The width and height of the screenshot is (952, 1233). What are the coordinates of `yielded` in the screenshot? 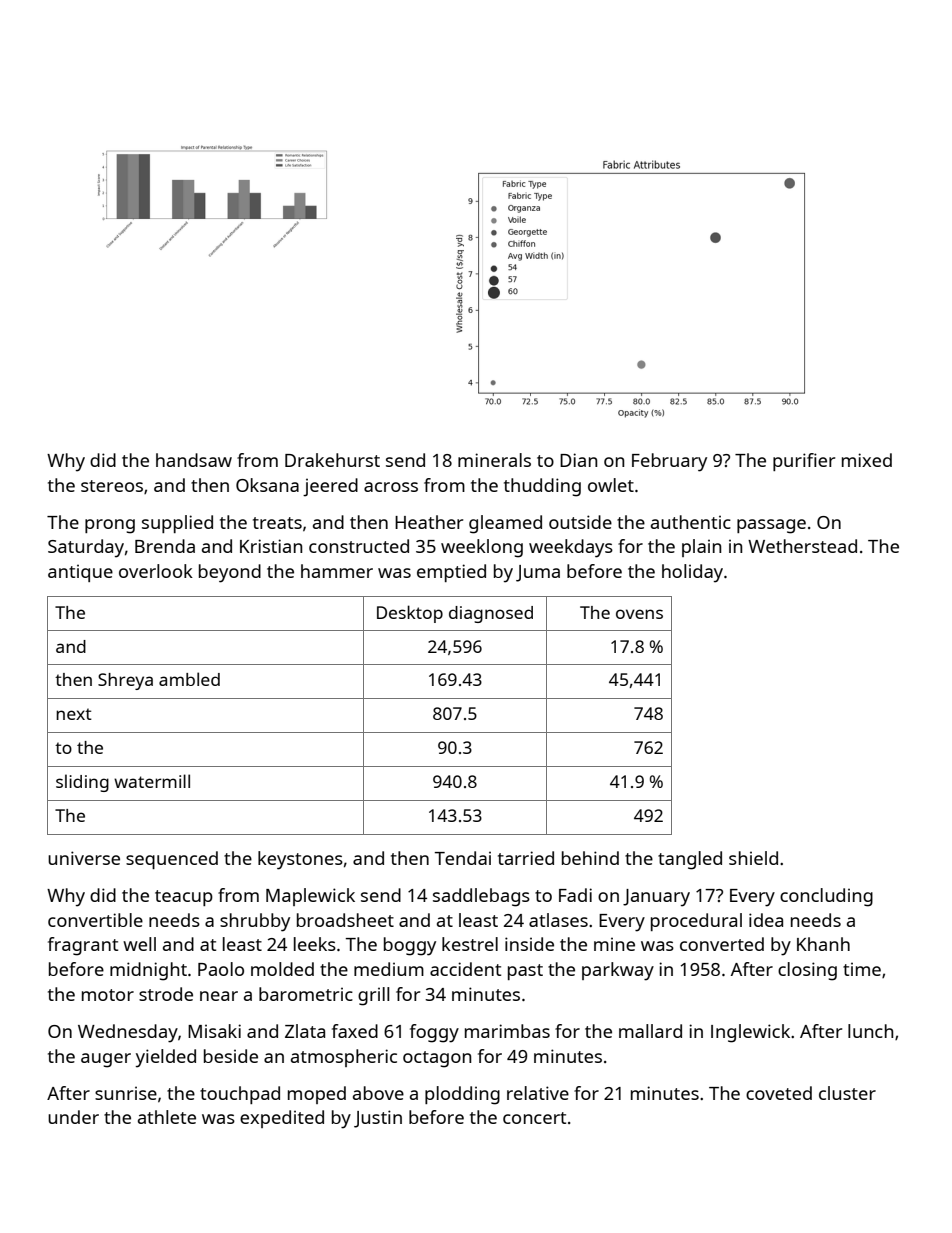 It's located at (166, 1058).
